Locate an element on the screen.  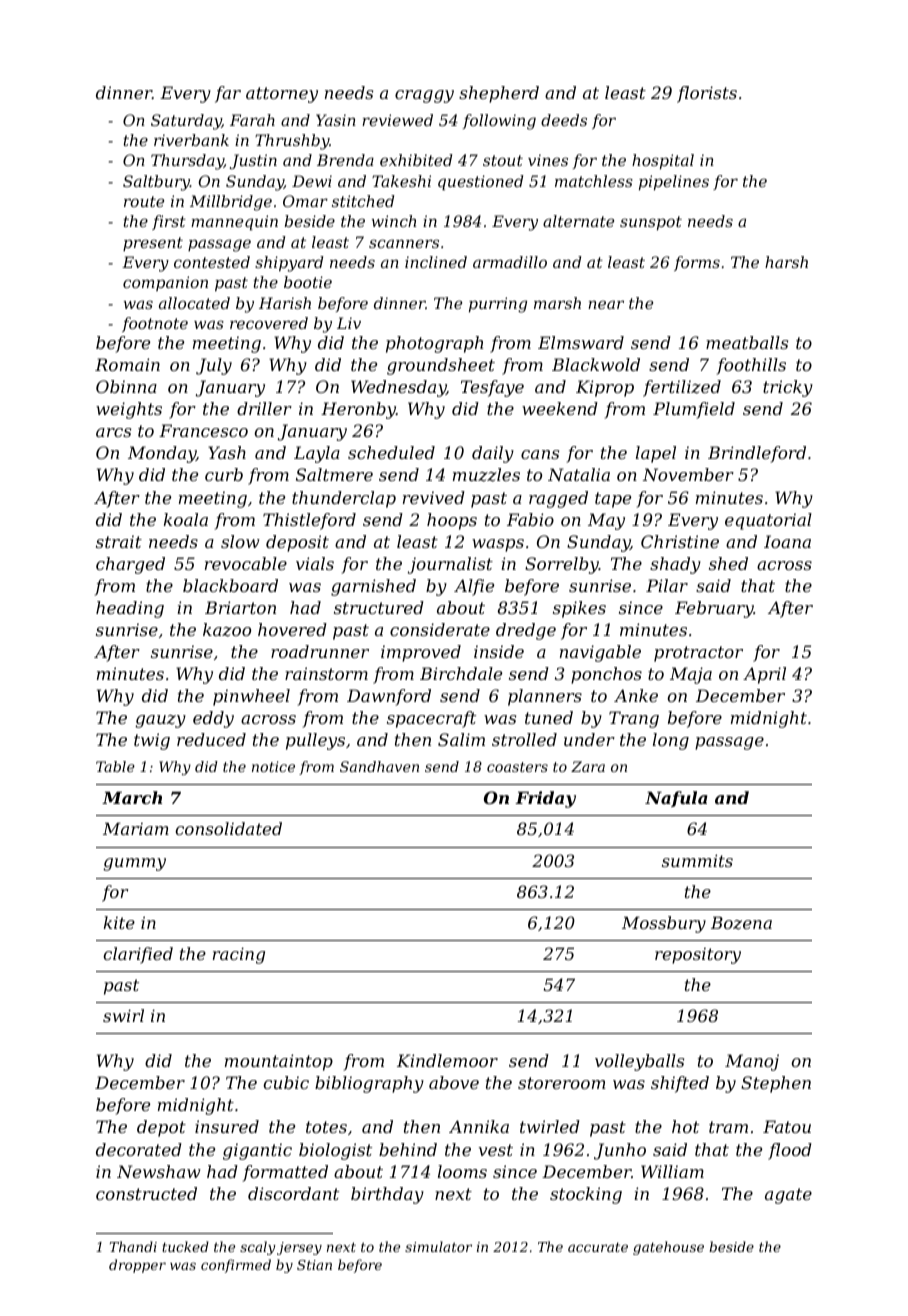
reviewed is located at coordinates (397, 120).
